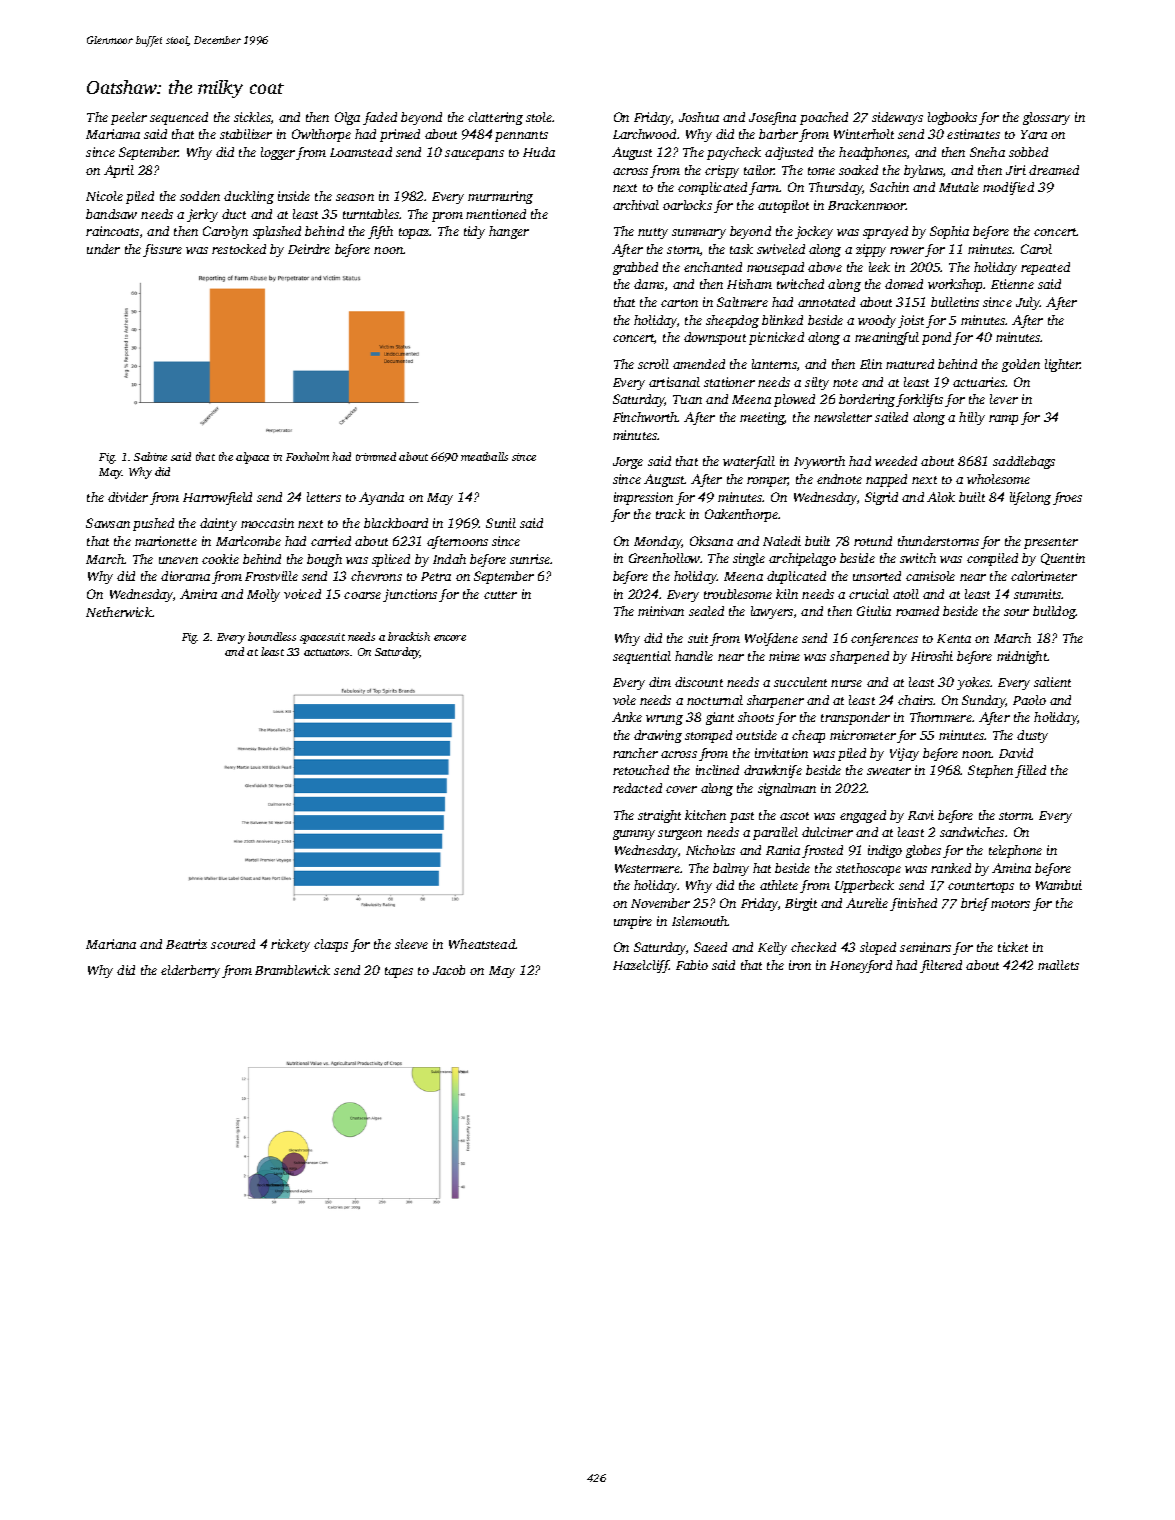  I want to click on Mariana, so click(111, 944).
